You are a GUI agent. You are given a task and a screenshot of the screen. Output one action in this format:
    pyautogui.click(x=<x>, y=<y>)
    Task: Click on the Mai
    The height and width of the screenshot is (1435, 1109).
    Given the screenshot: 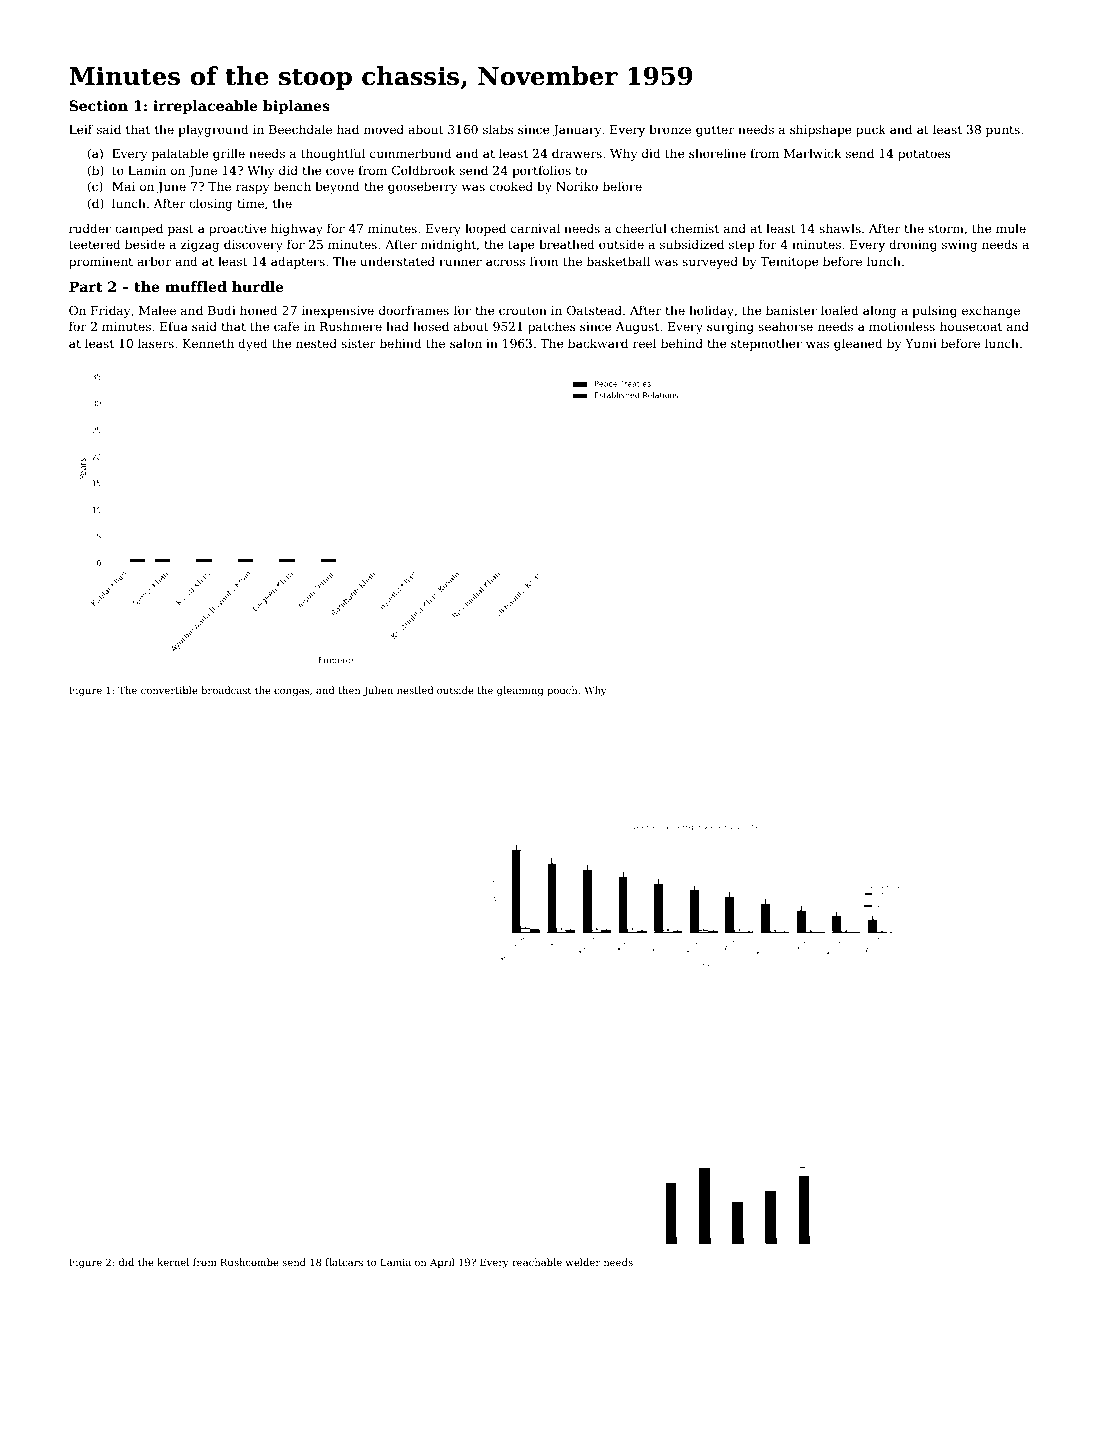 What is the action you would take?
    pyautogui.click(x=123, y=186)
